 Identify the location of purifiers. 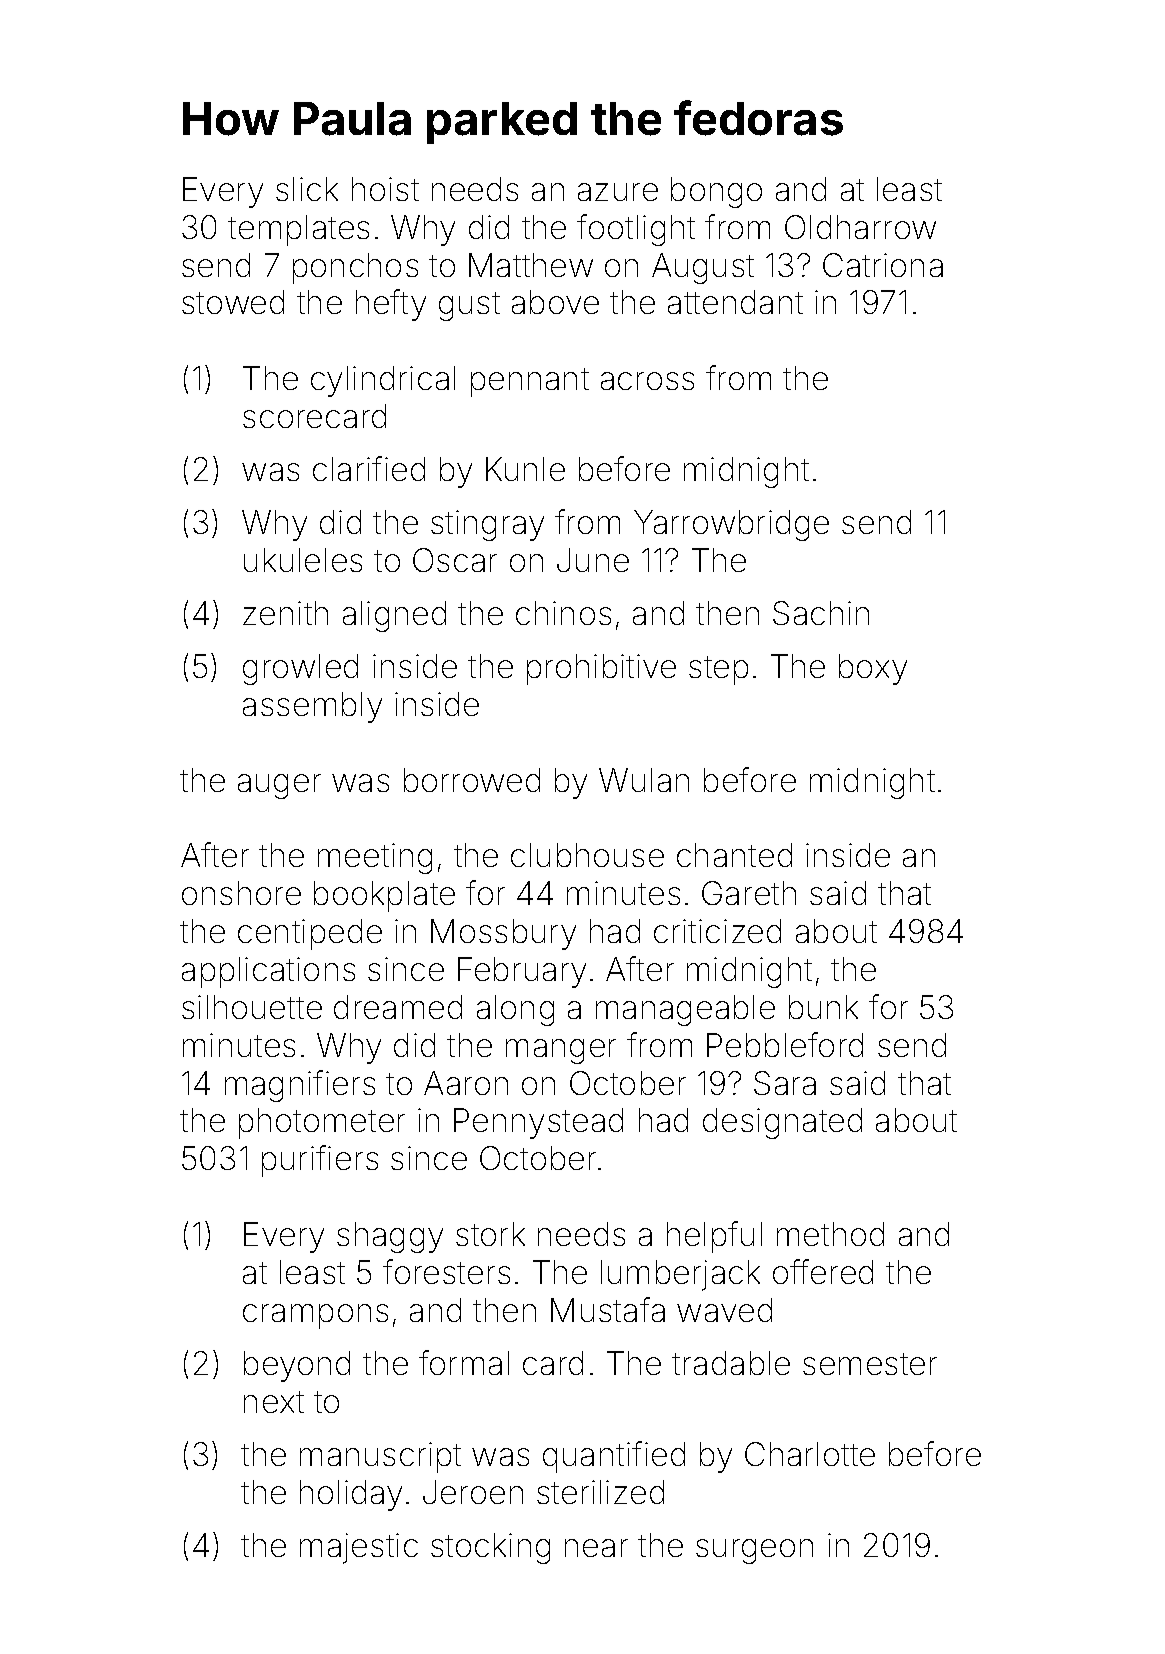
(320, 1161).
